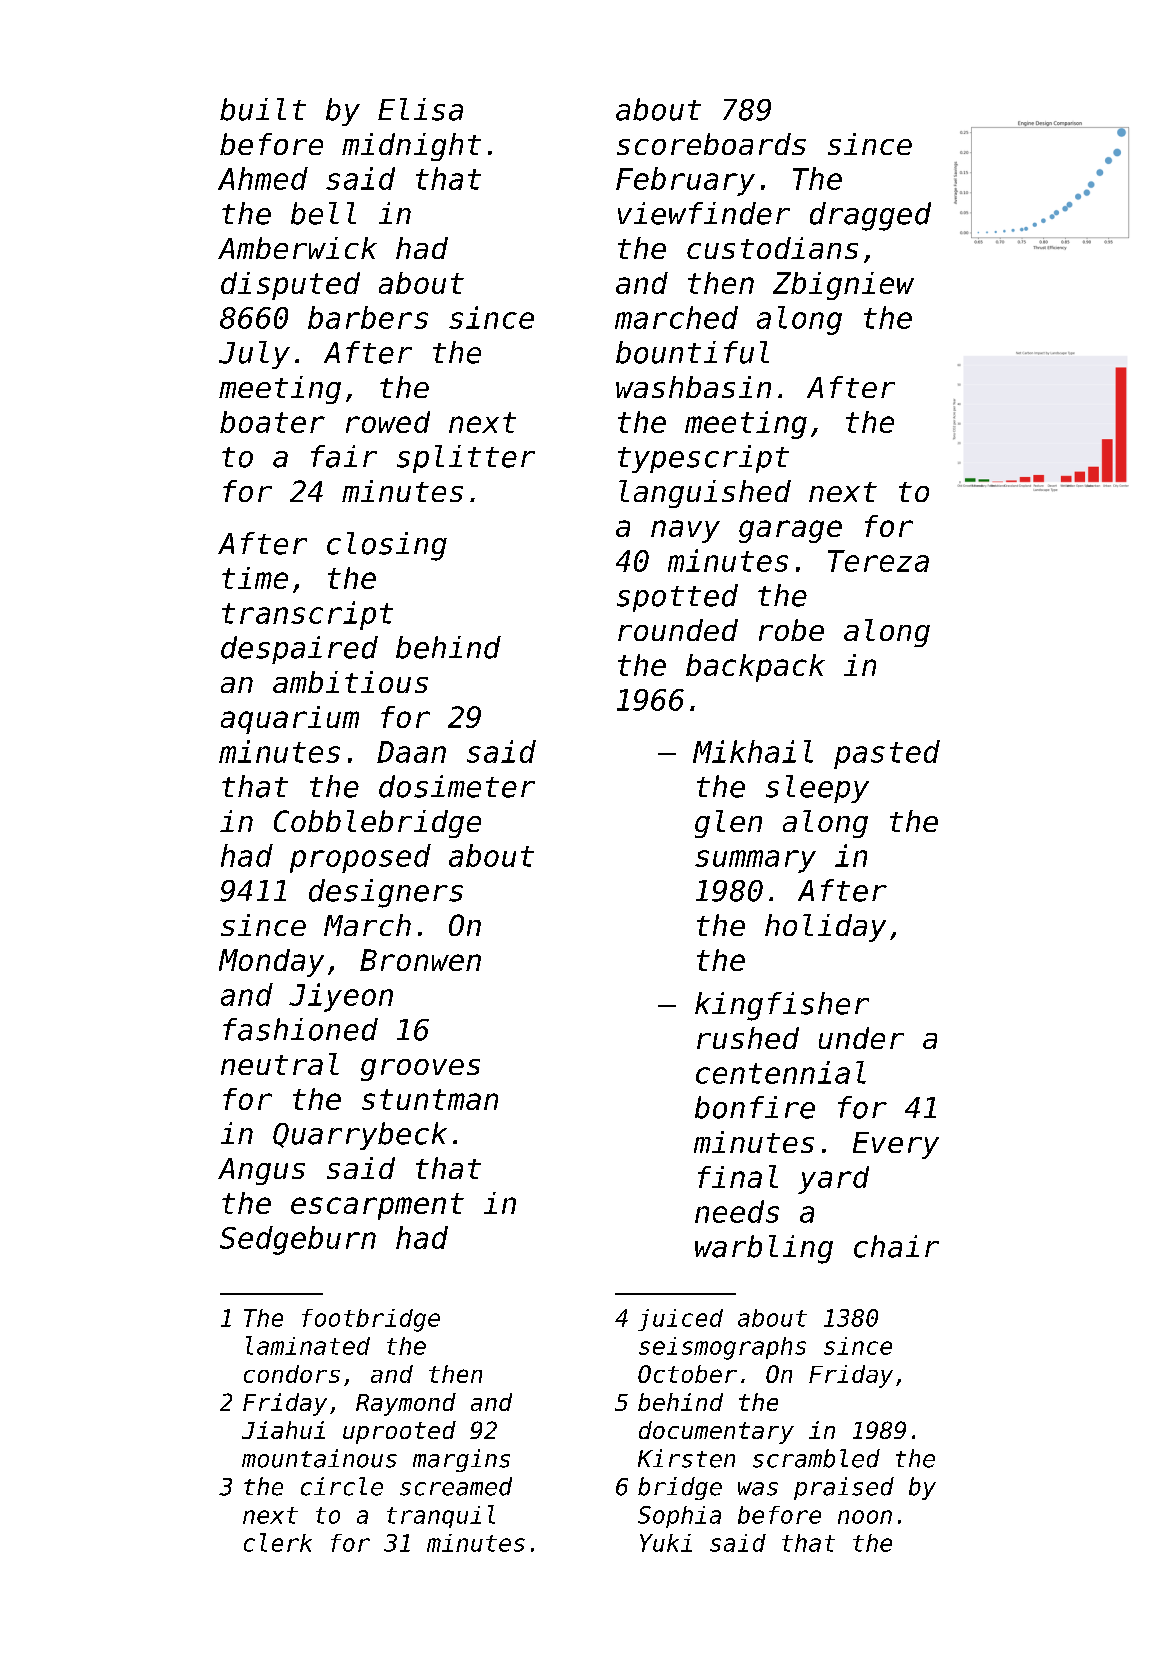 This screenshot has height=1654, width=1165. I want to click on pasted, so click(887, 754).
